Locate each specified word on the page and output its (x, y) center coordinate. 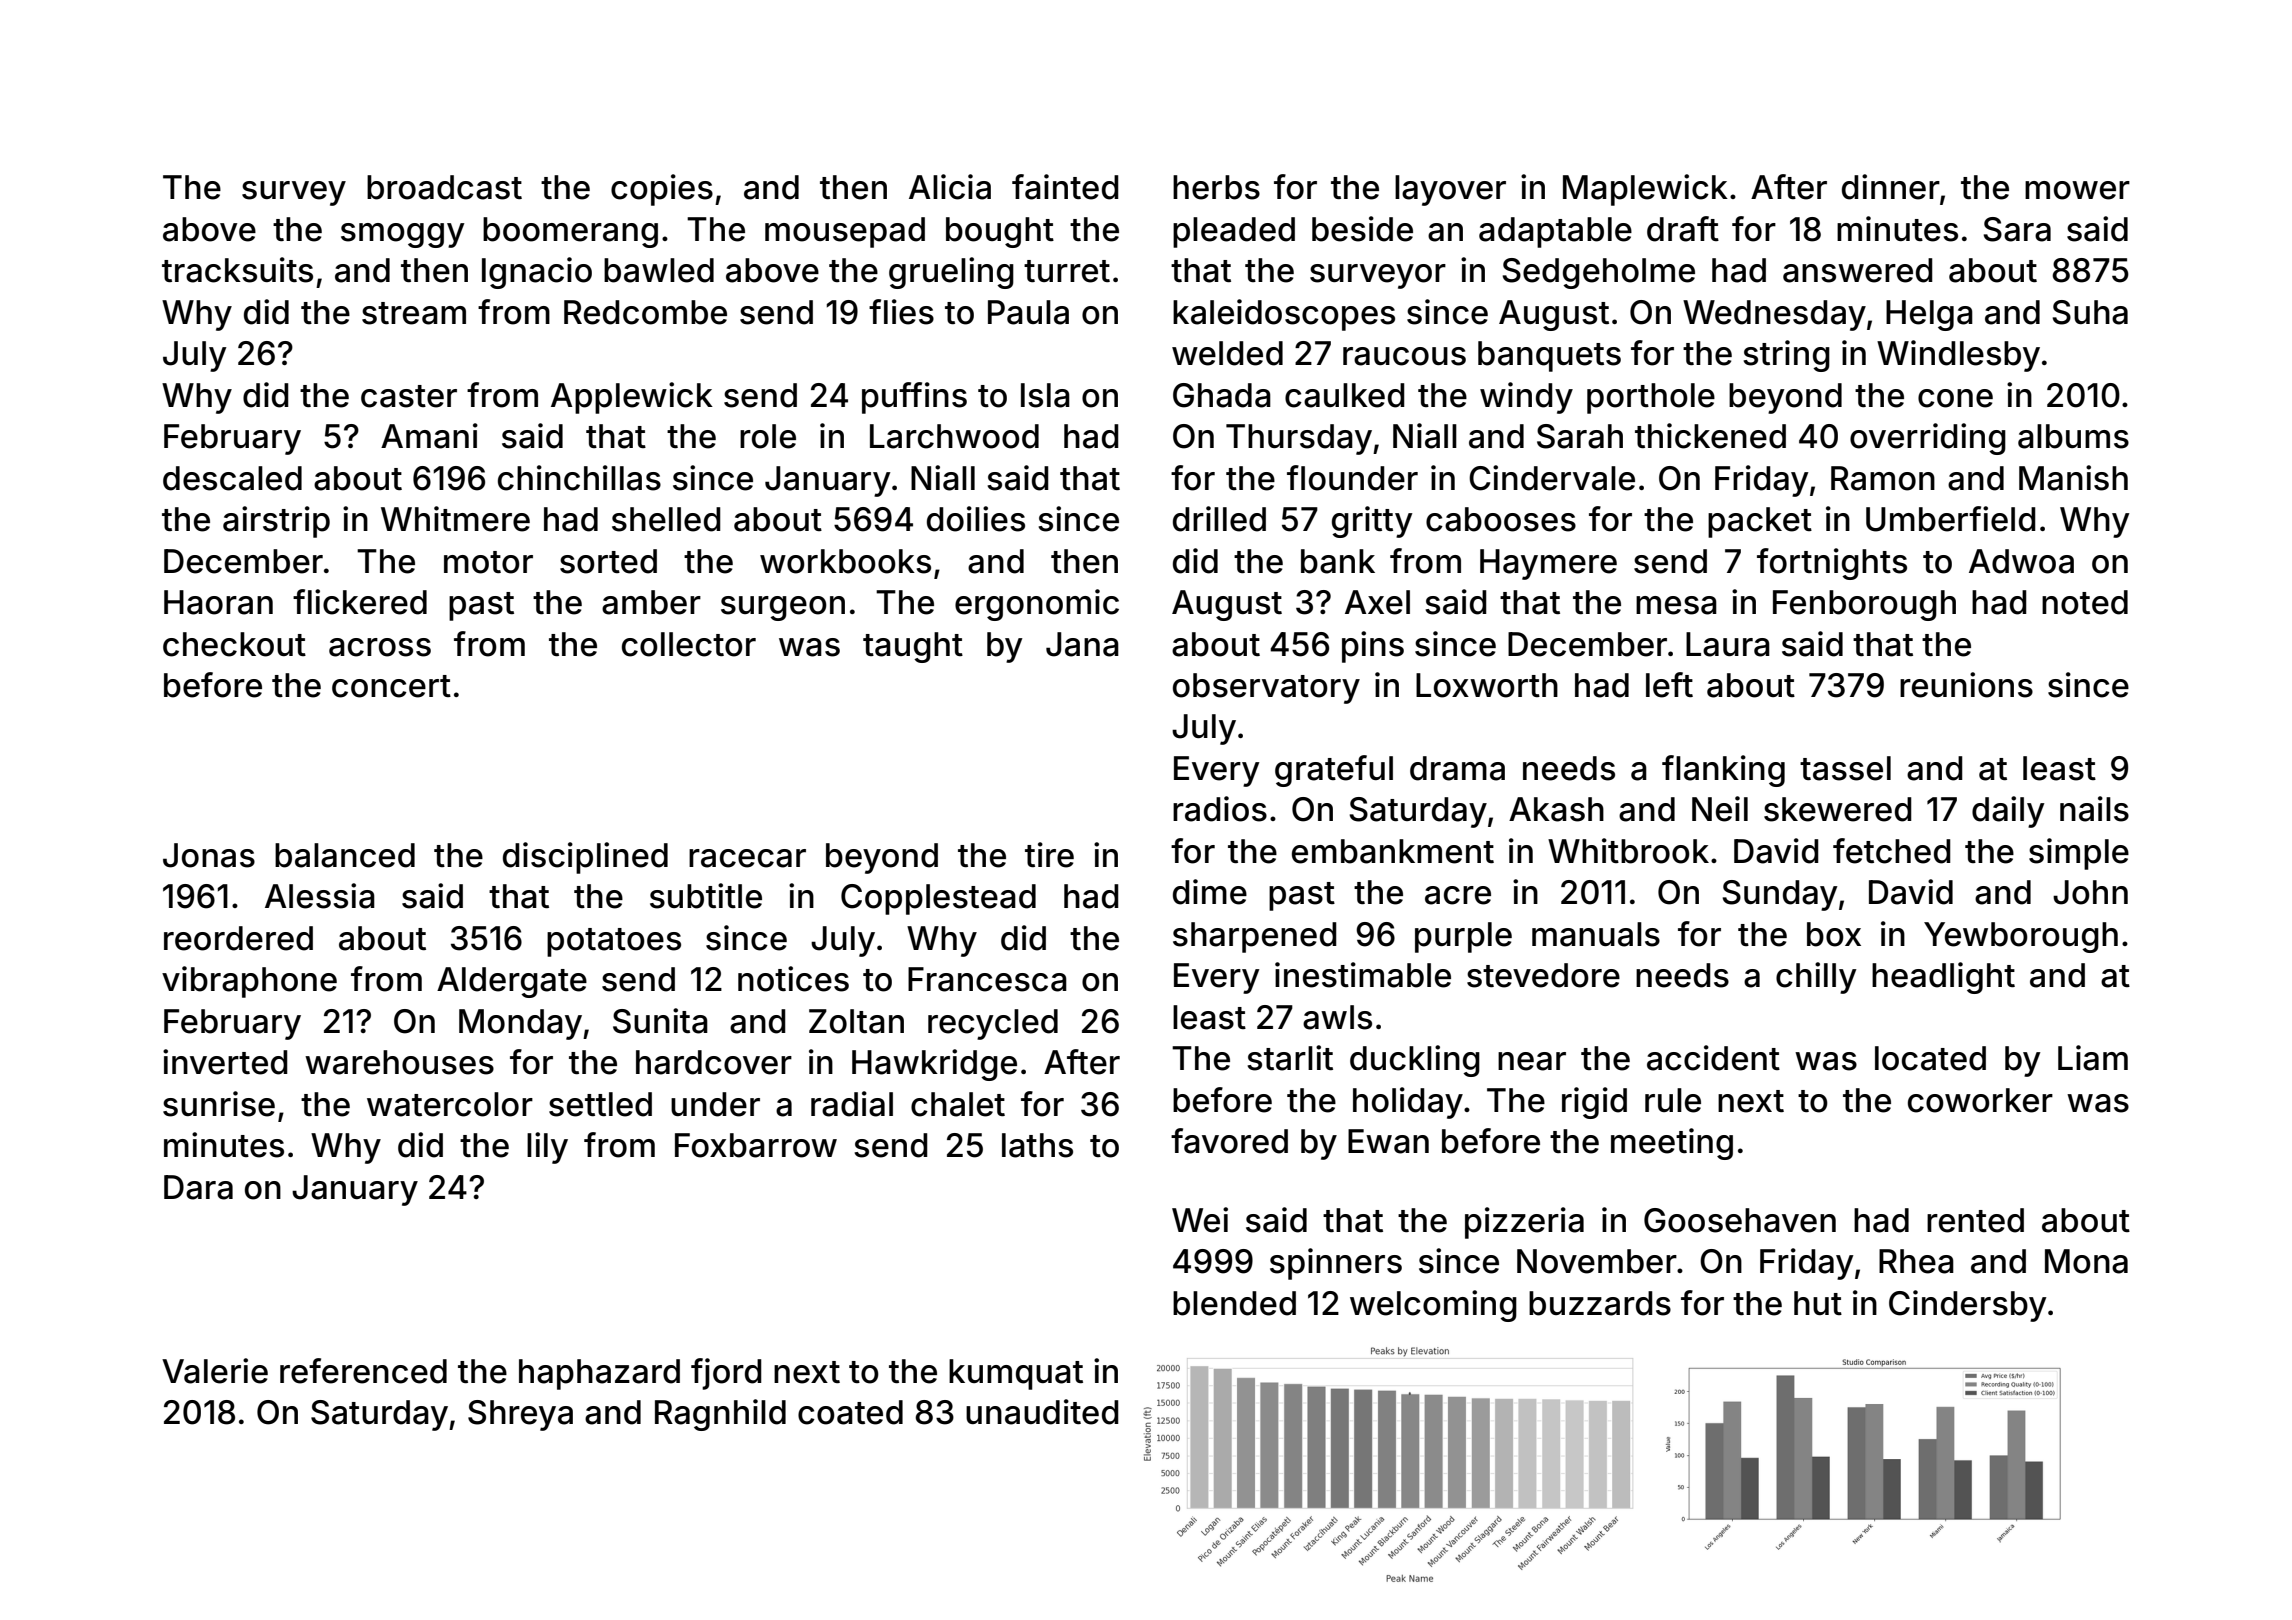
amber (651, 602)
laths (1037, 1145)
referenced (363, 1371)
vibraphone (249, 982)
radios (1220, 809)
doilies (976, 519)
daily (2008, 812)
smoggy (403, 235)
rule (1673, 1100)
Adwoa (2021, 561)
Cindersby (1968, 1306)
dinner (1891, 187)
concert (391, 686)
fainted (1065, 187)
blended (1234, 1303)
